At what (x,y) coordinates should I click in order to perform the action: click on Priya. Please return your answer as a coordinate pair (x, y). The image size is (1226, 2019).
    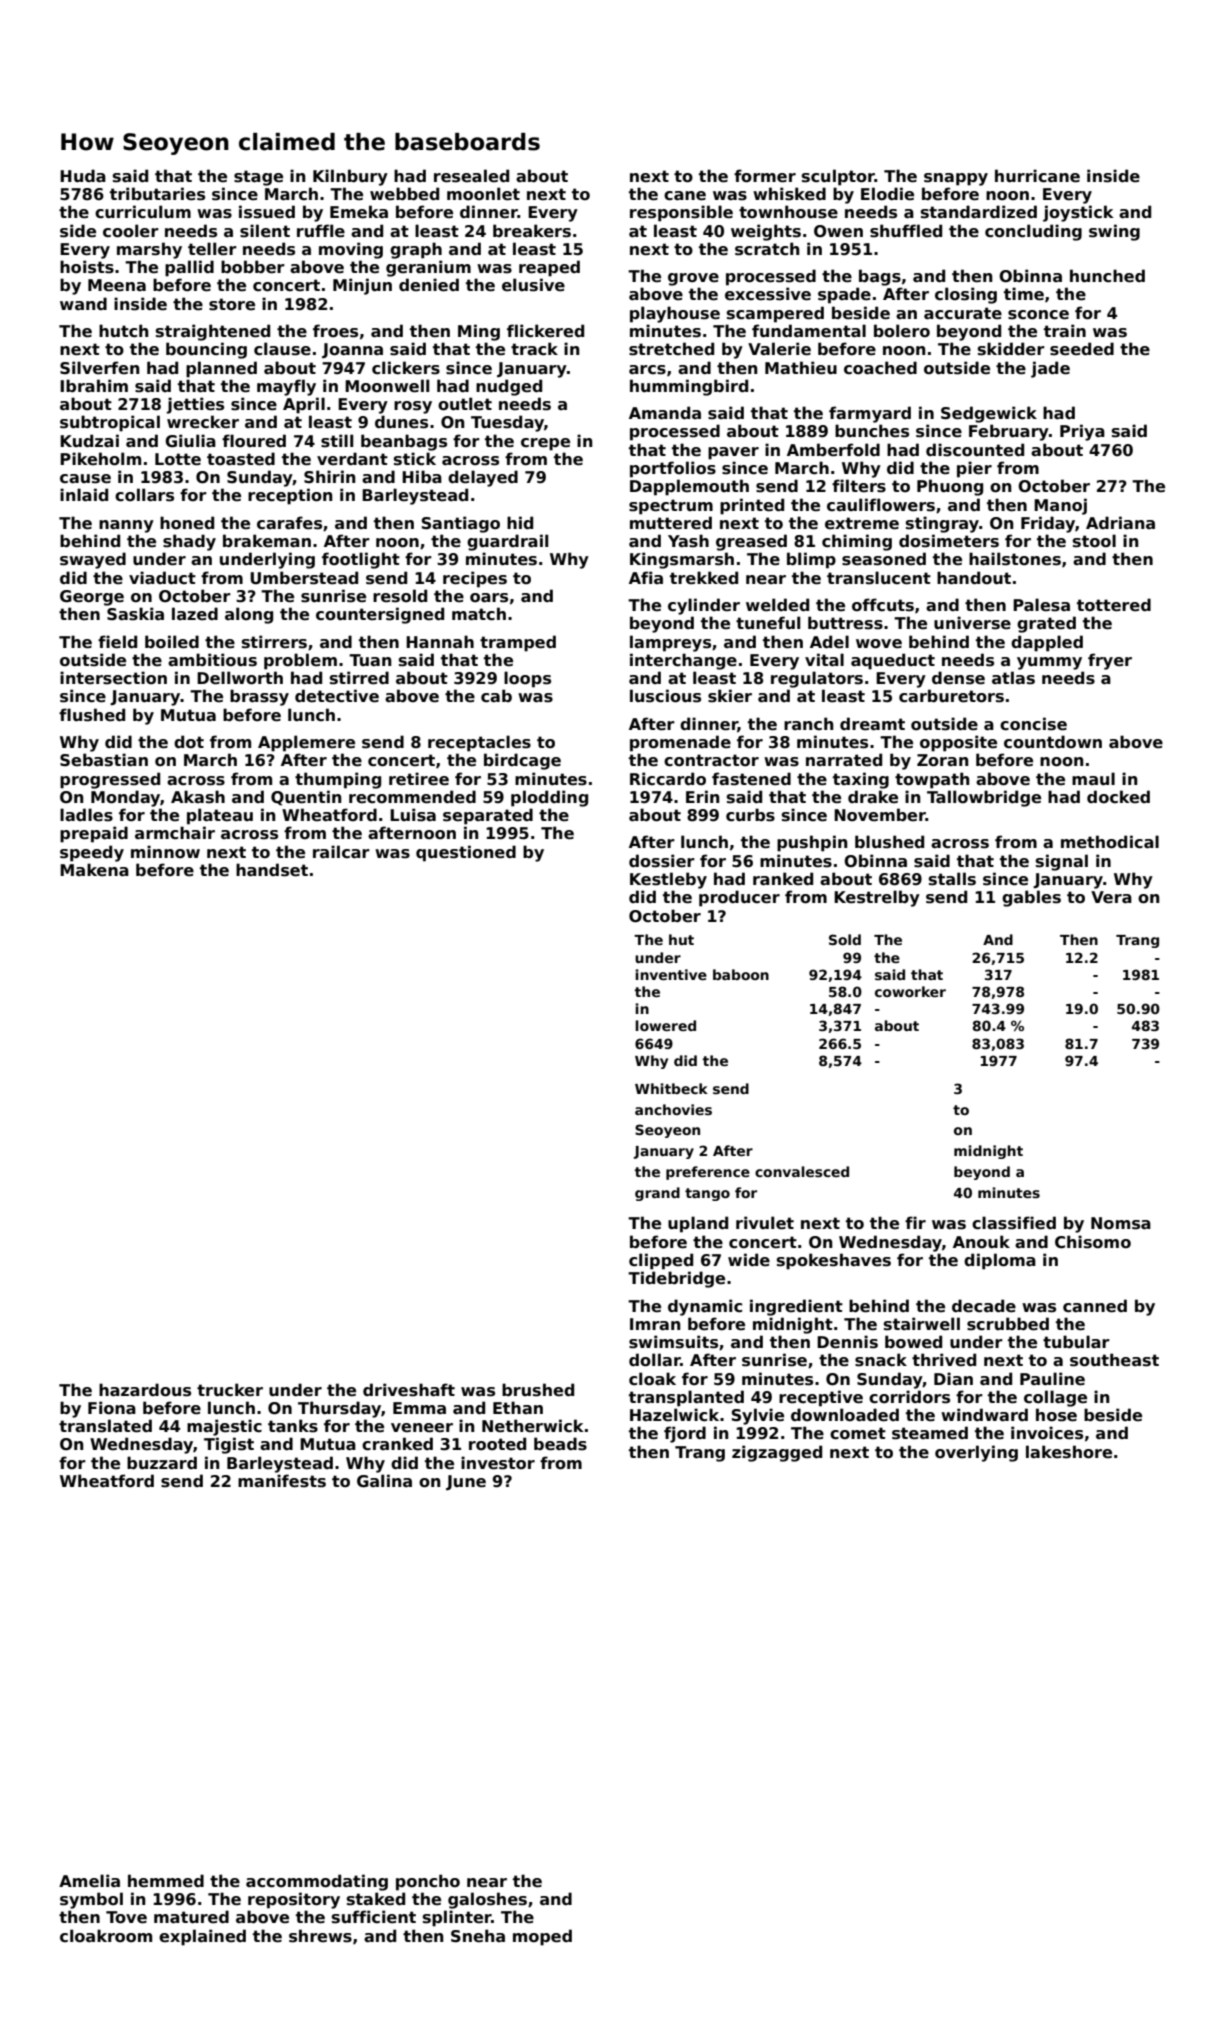
    Looking at the image, I should click on (1082, 432).
